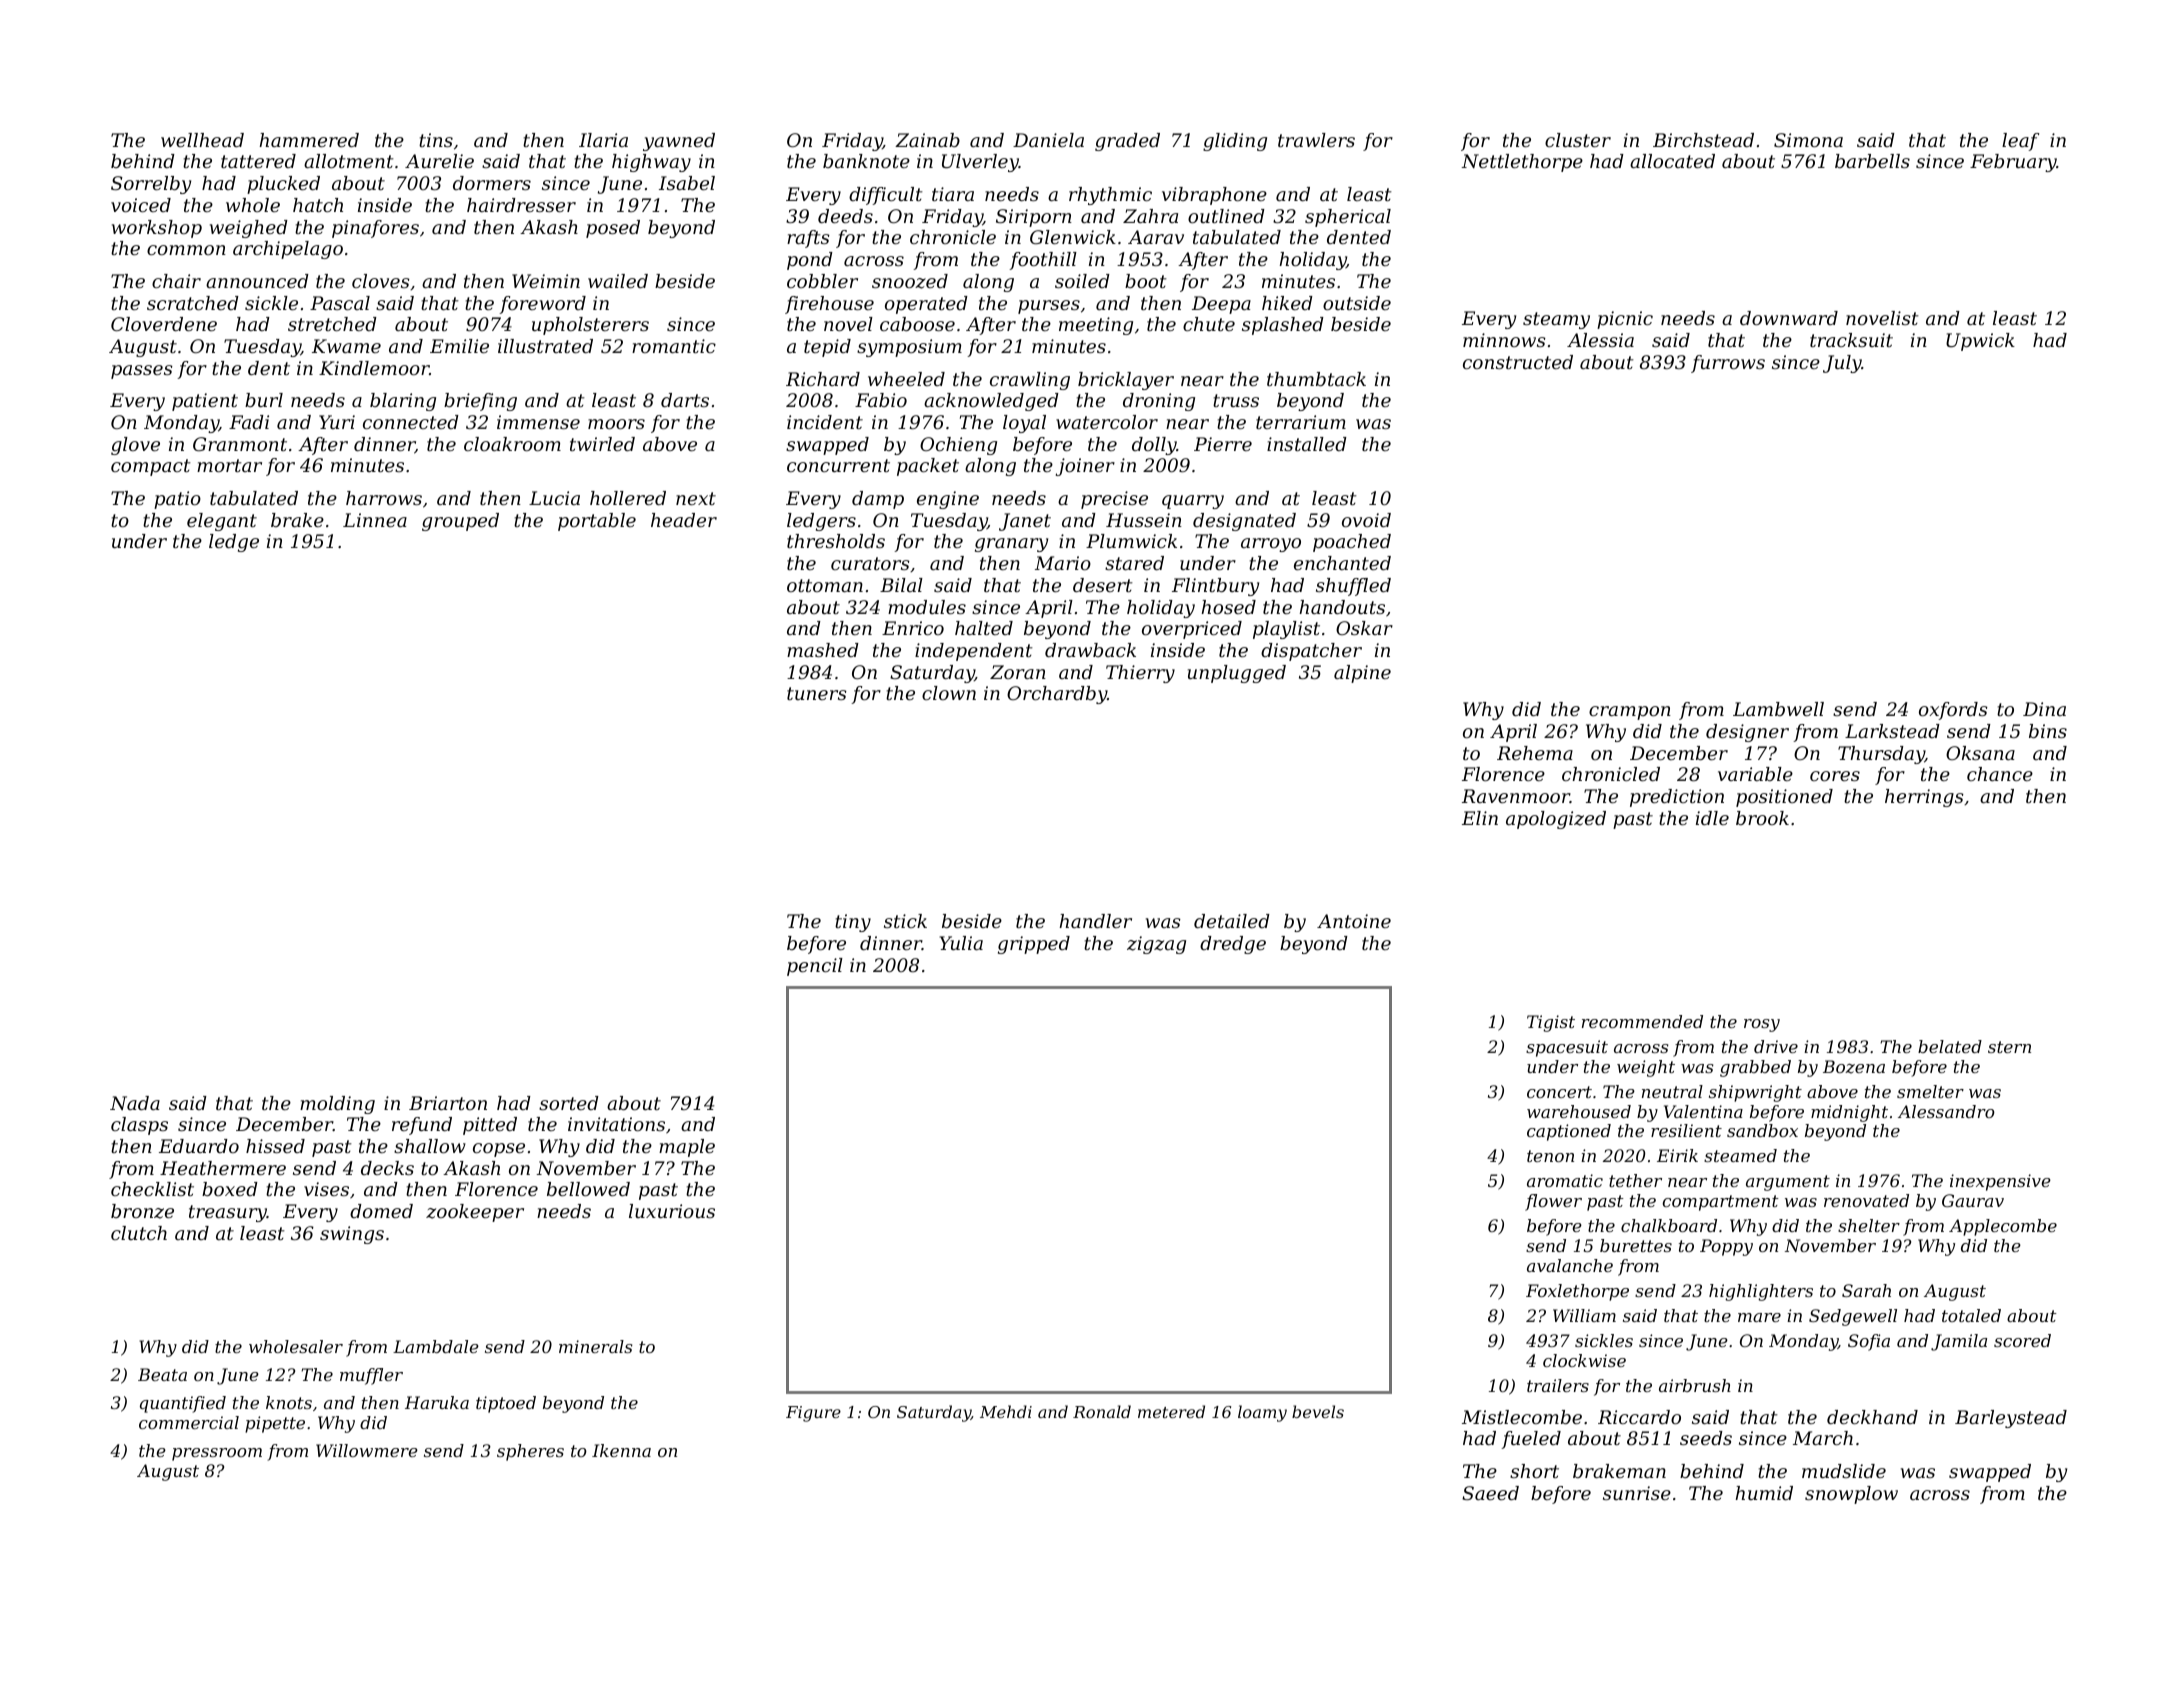 This document has width=2178, height=1683. What do you see at coordinates (367, 1450) in the document?
I see `Willowmere` at bounding box center [367, 1450].
